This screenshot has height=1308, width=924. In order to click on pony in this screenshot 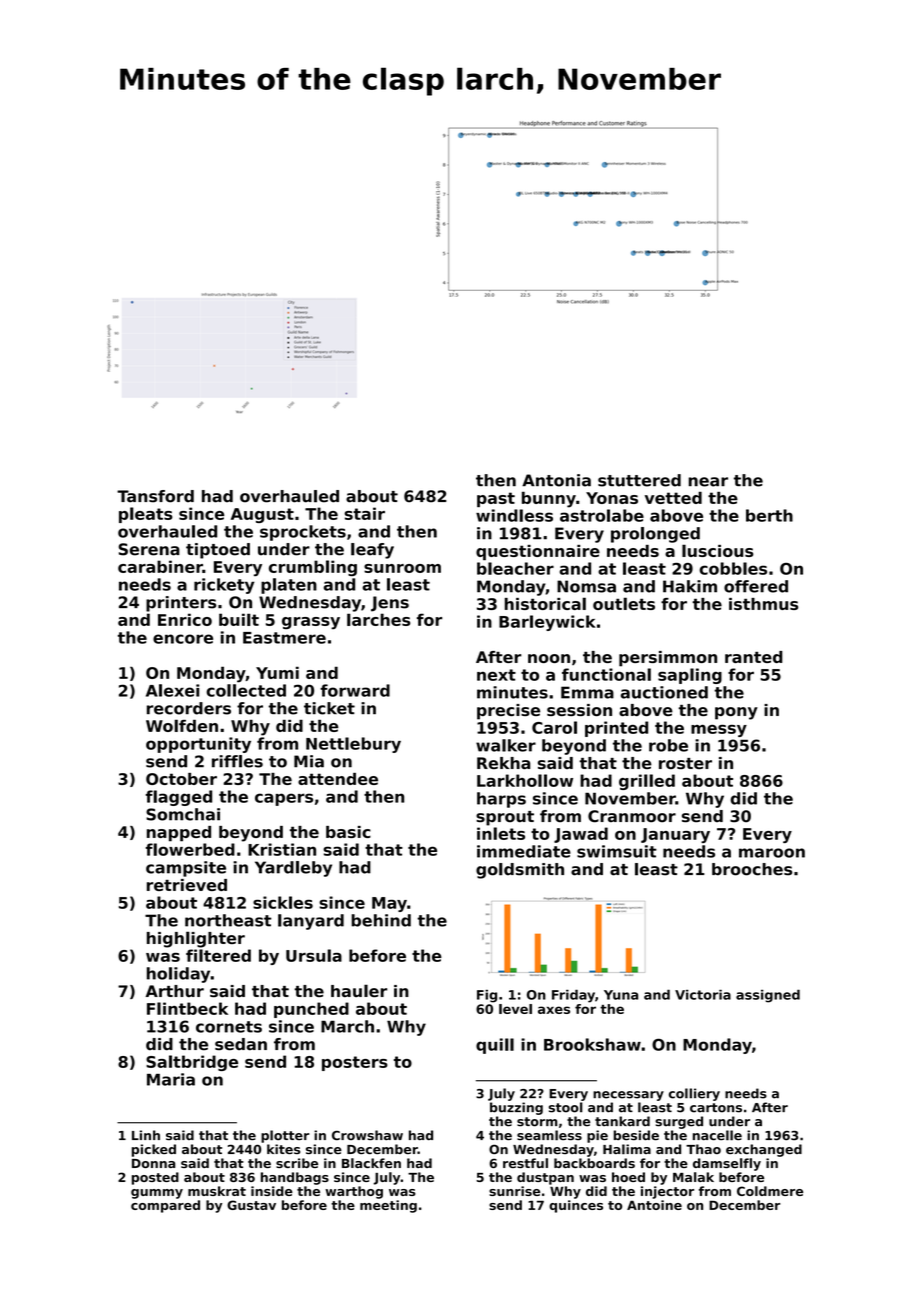, I will do `click(736, 713)`.
